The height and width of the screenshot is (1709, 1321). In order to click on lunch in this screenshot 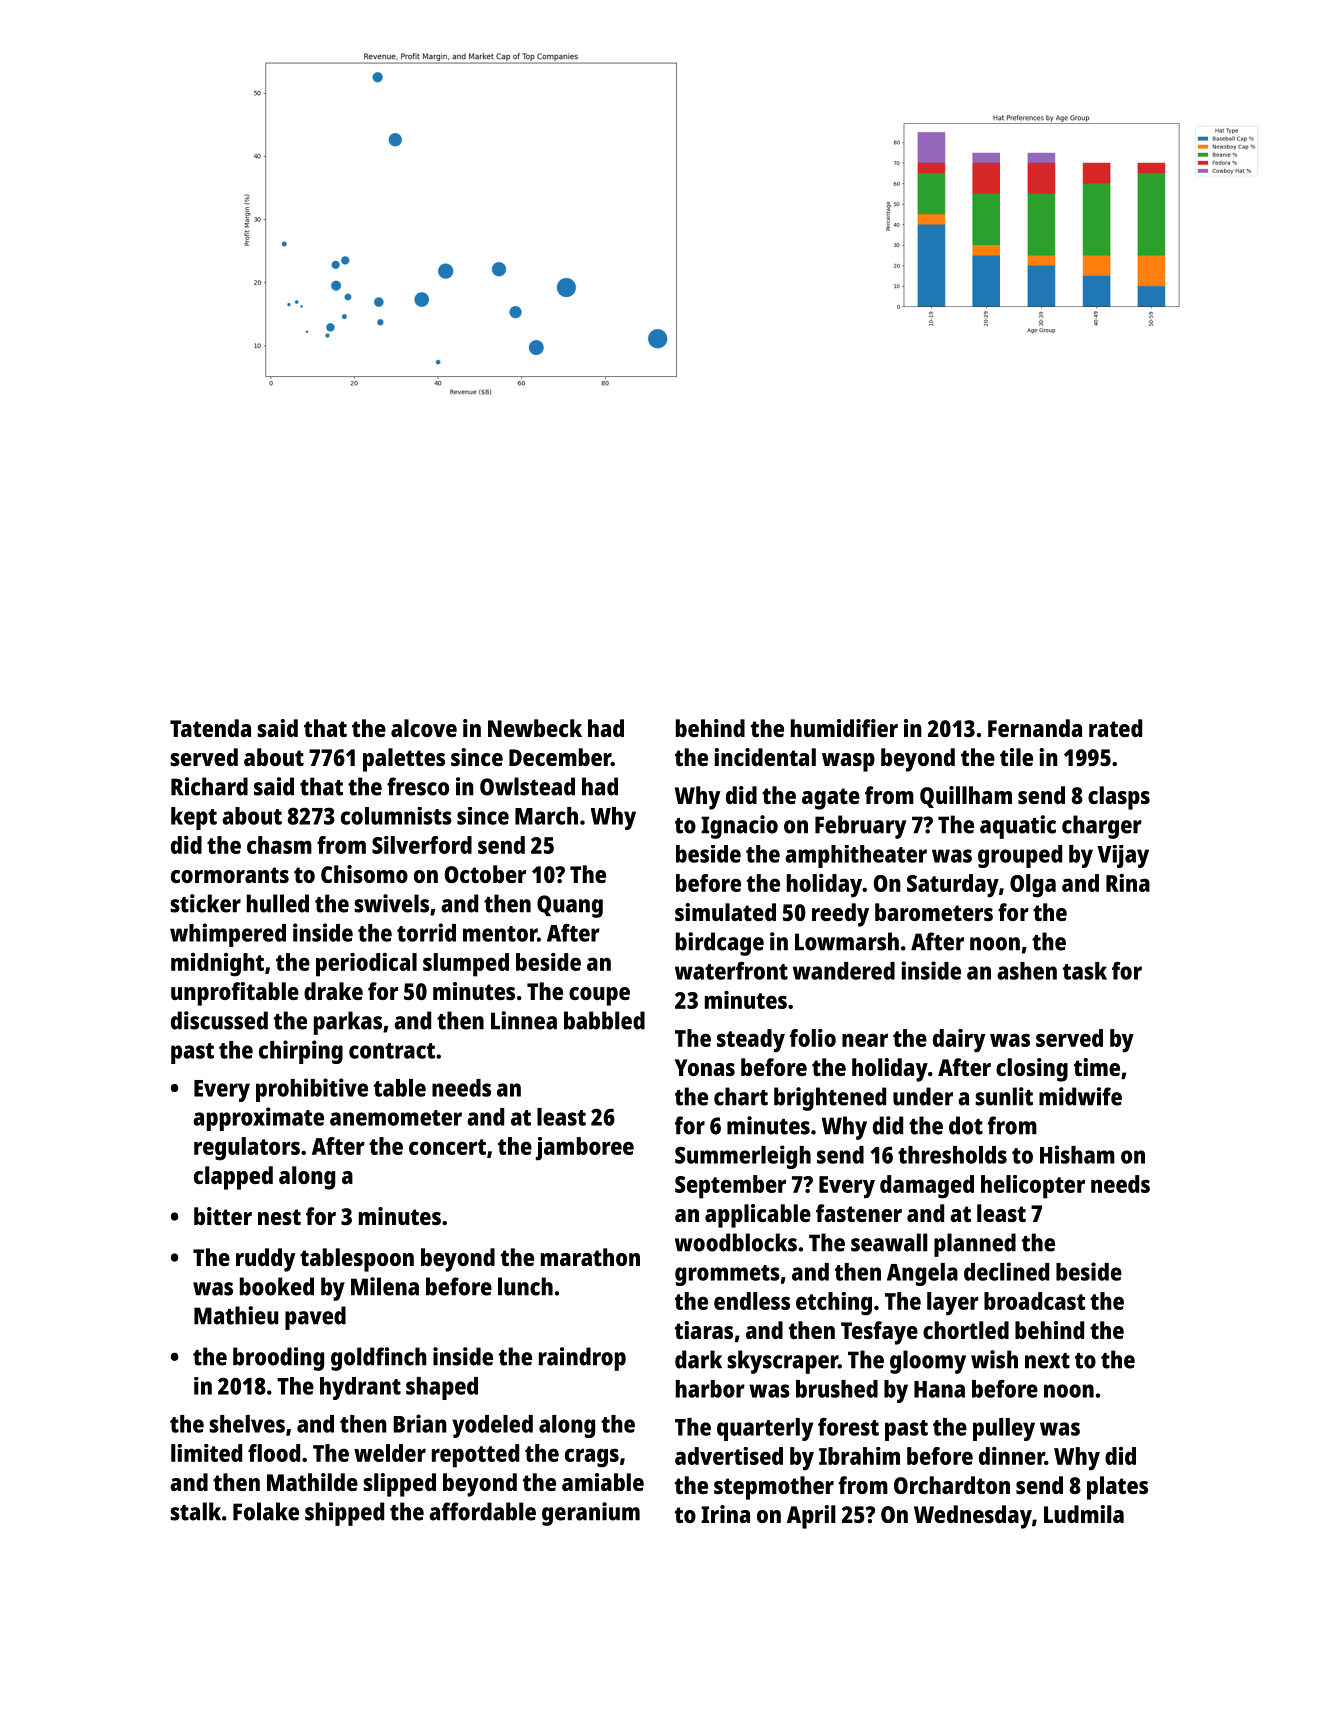, I will do `click(525, 1286)`.
